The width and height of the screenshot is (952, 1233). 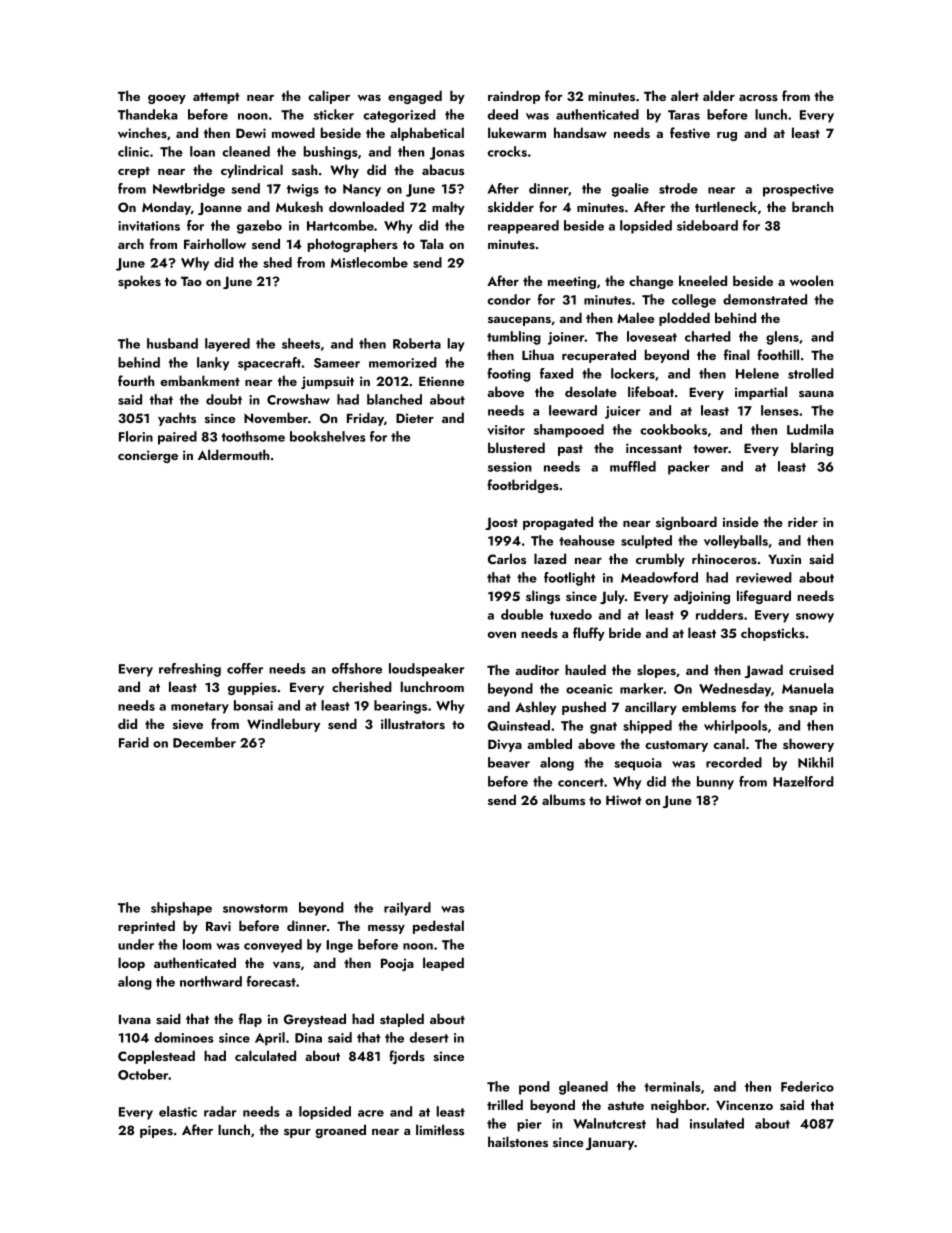 What do you see at coordinates (443, 964) in the screenshot?
I see `leaped` at bounding box center [443, 964].
